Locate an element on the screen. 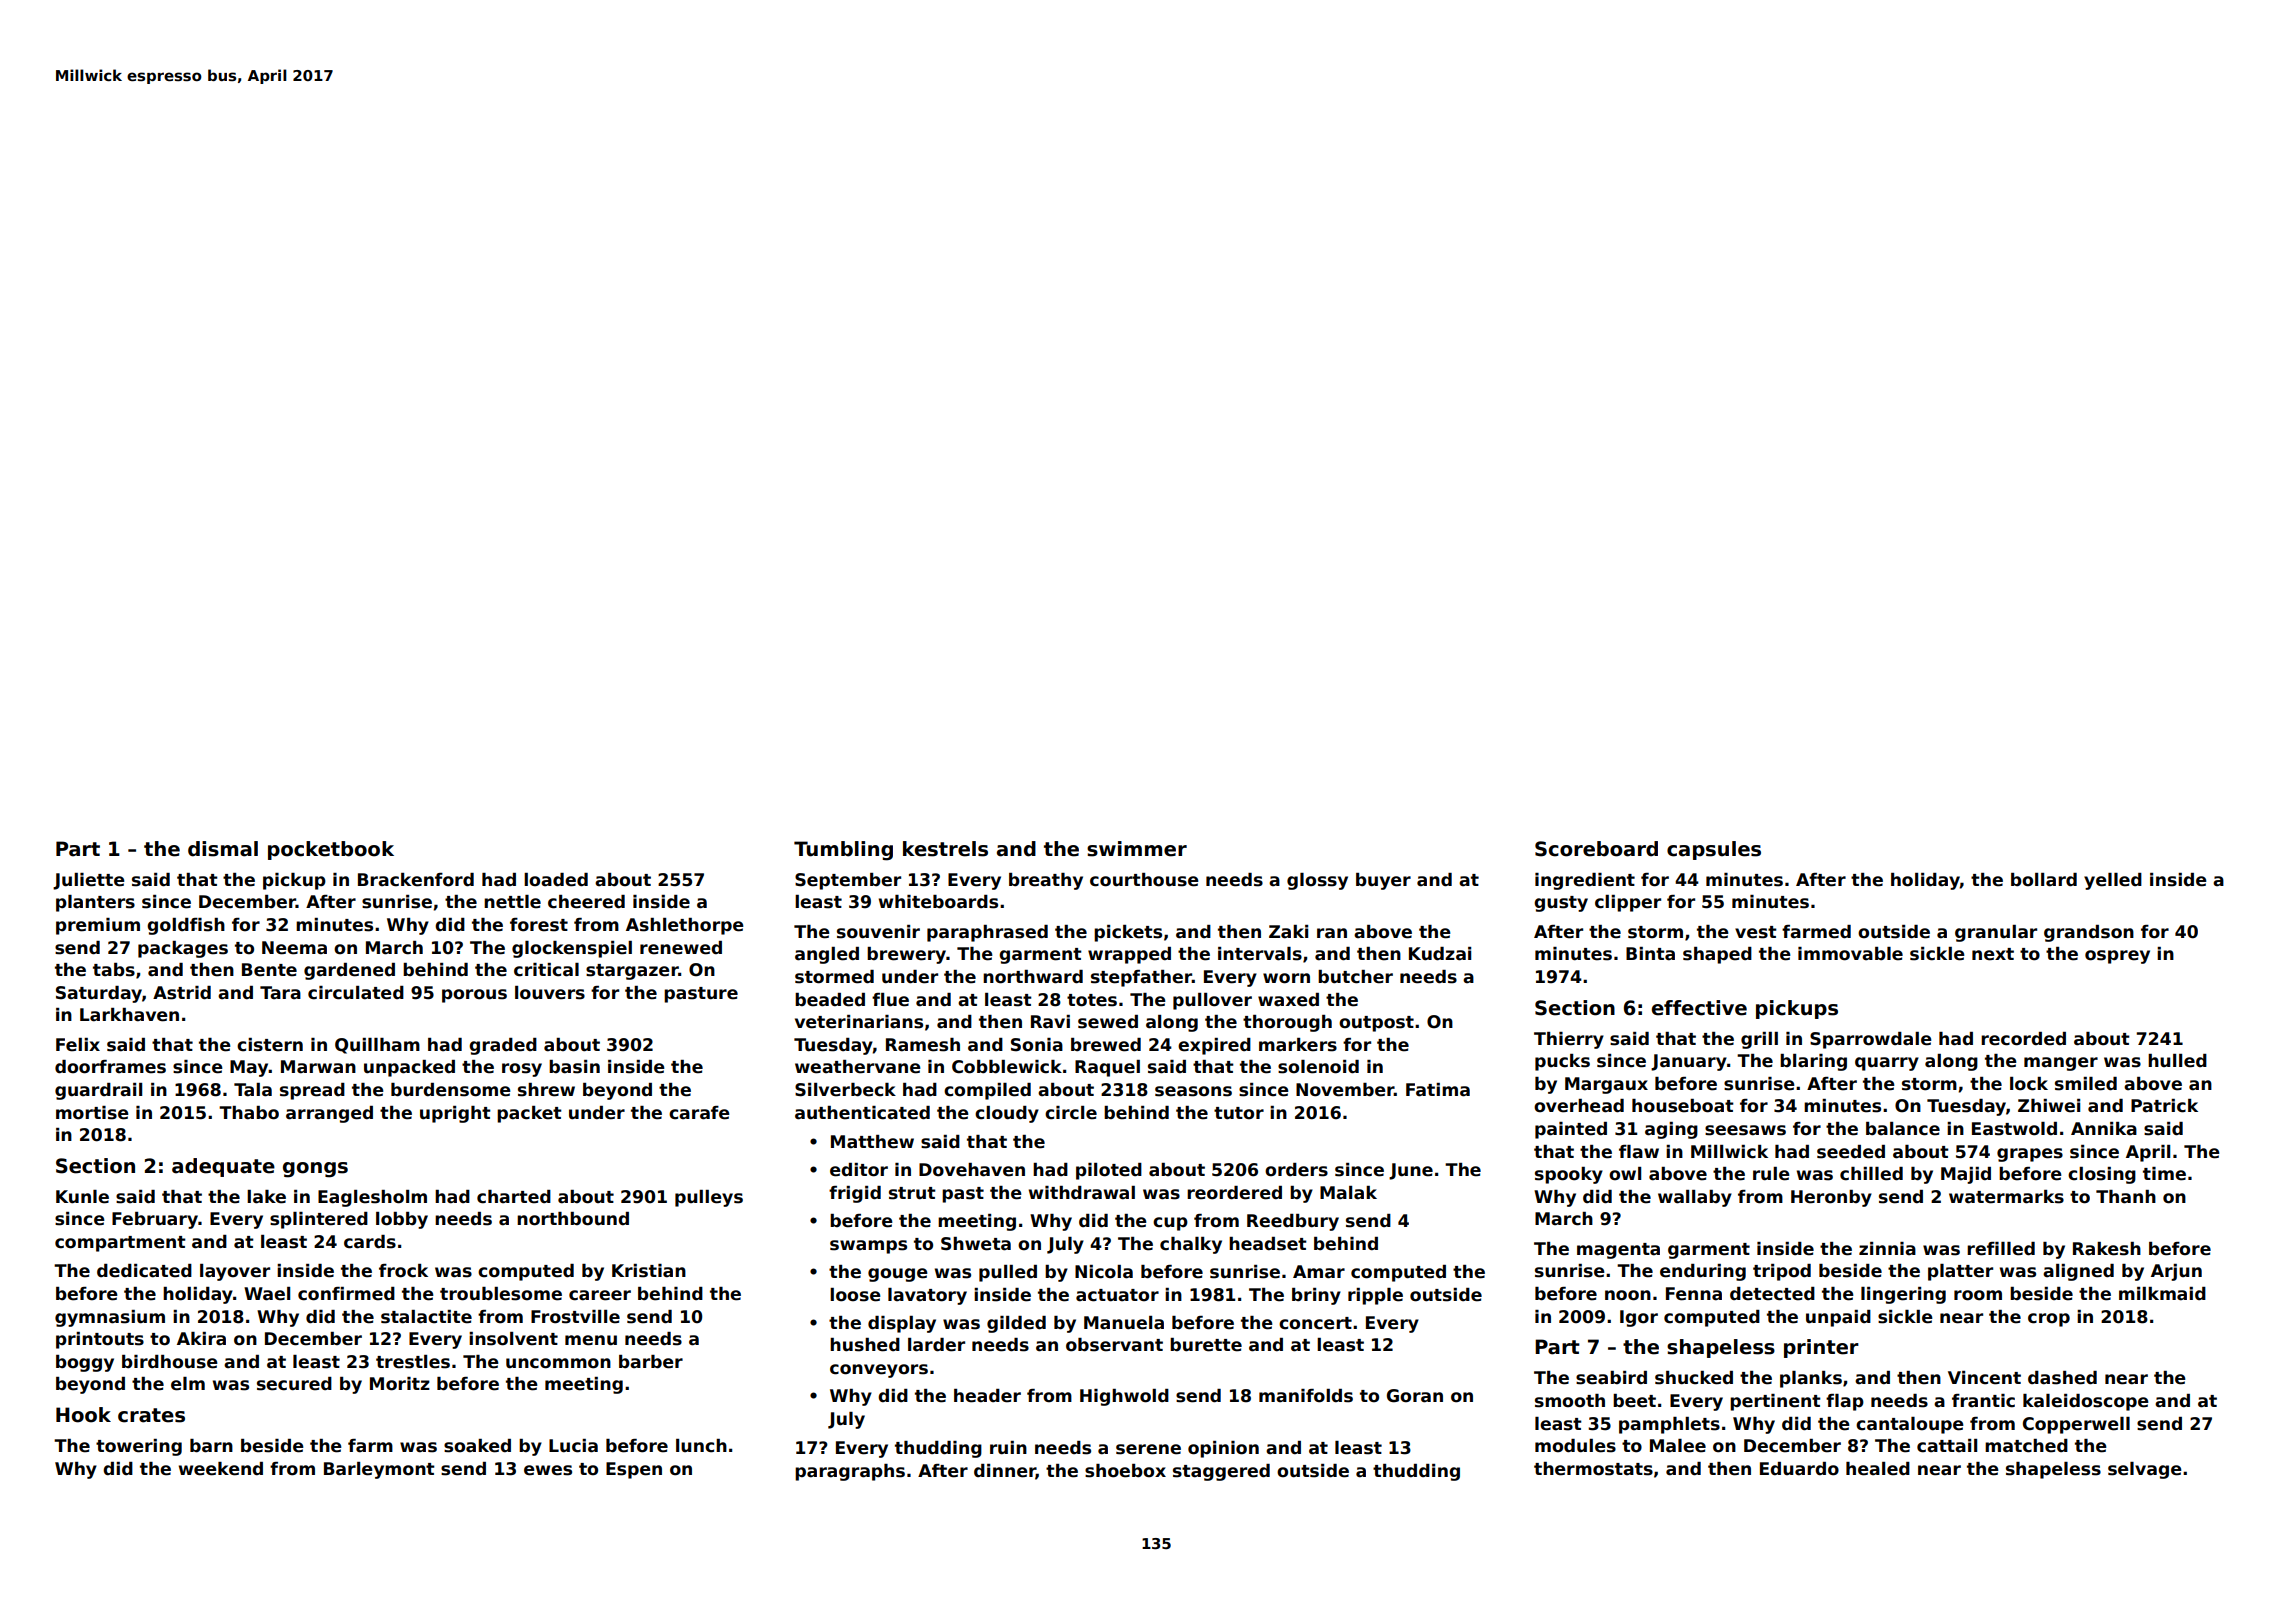  pucks is located at coordinates (1562, 1062).
